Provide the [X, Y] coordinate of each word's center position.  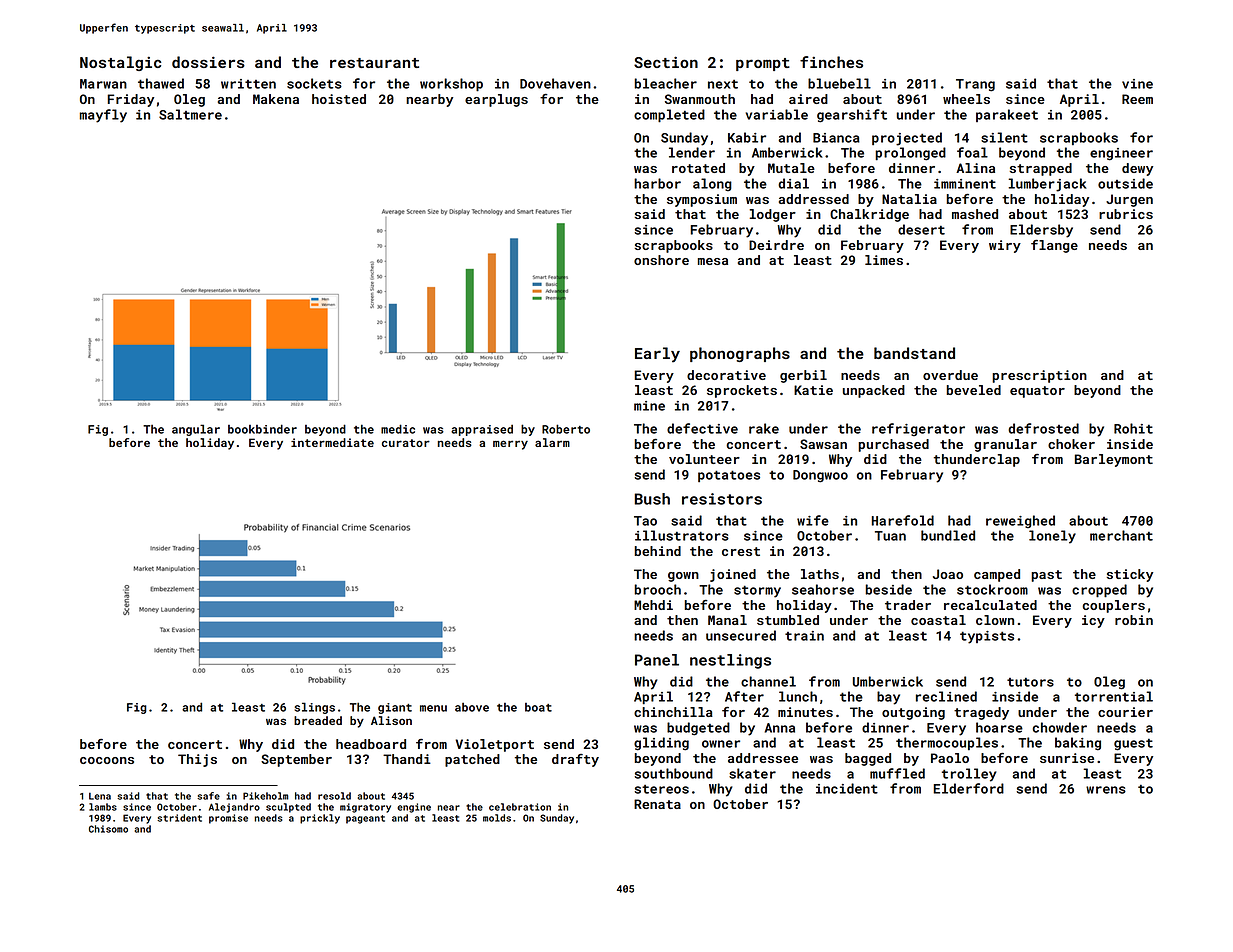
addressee [763, 758]
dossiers [208, 62]
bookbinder [262, 429]
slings [314, 708]
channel [768, 681]
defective [702, 428]
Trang [975, 85]
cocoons [107, 760]
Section [666, 62]
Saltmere [190, 114]
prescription [1039, 376]
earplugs [496, 100]
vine [1137, 84]
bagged [868, 759]
